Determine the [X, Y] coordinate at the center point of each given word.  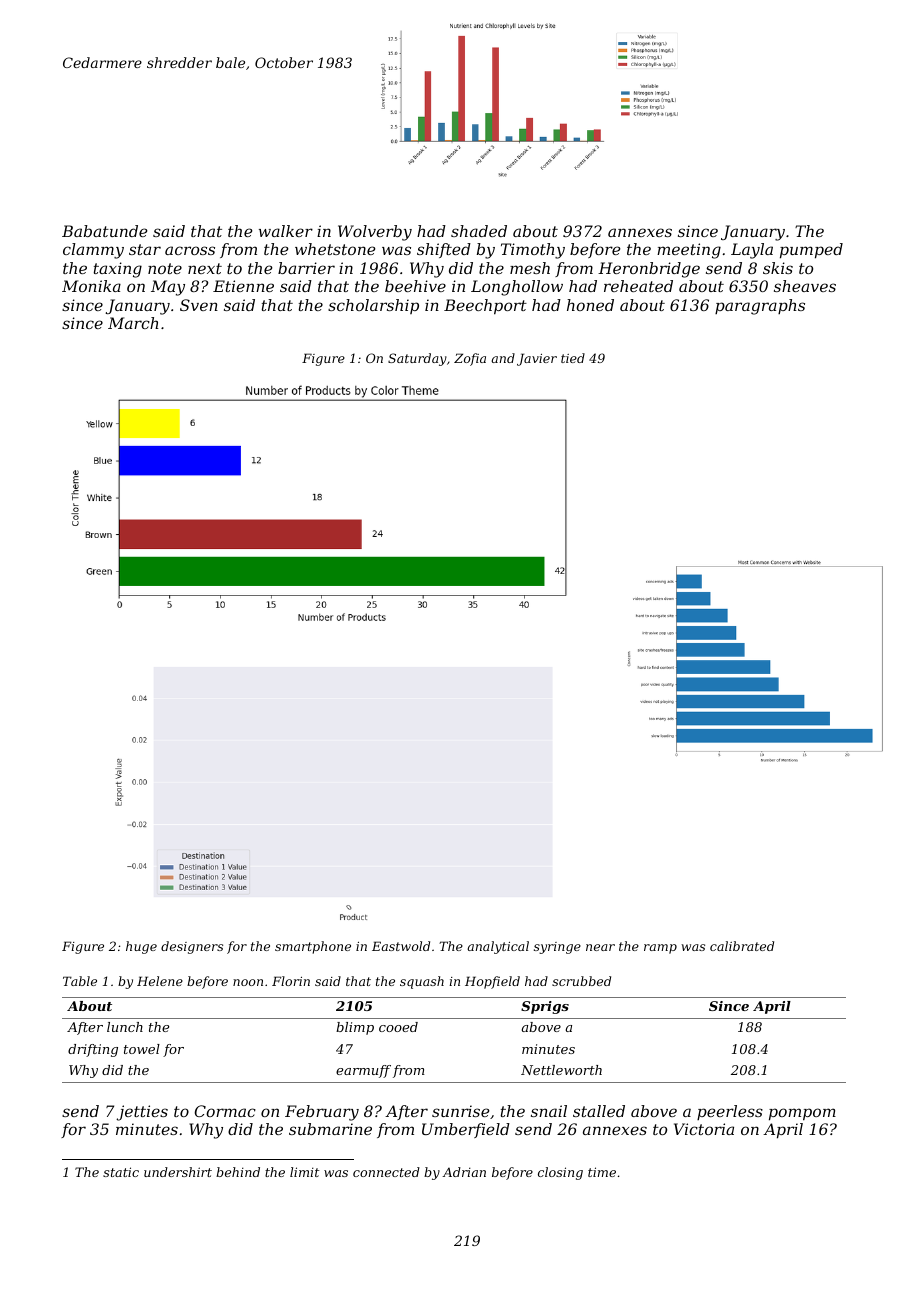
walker [286, 231]
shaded [479, 231]
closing [560, 1173]
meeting [689, 251]
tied [573, 358]
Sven [199, 305]
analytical [498, 947]
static [121, 1172]
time [602, 1172]
